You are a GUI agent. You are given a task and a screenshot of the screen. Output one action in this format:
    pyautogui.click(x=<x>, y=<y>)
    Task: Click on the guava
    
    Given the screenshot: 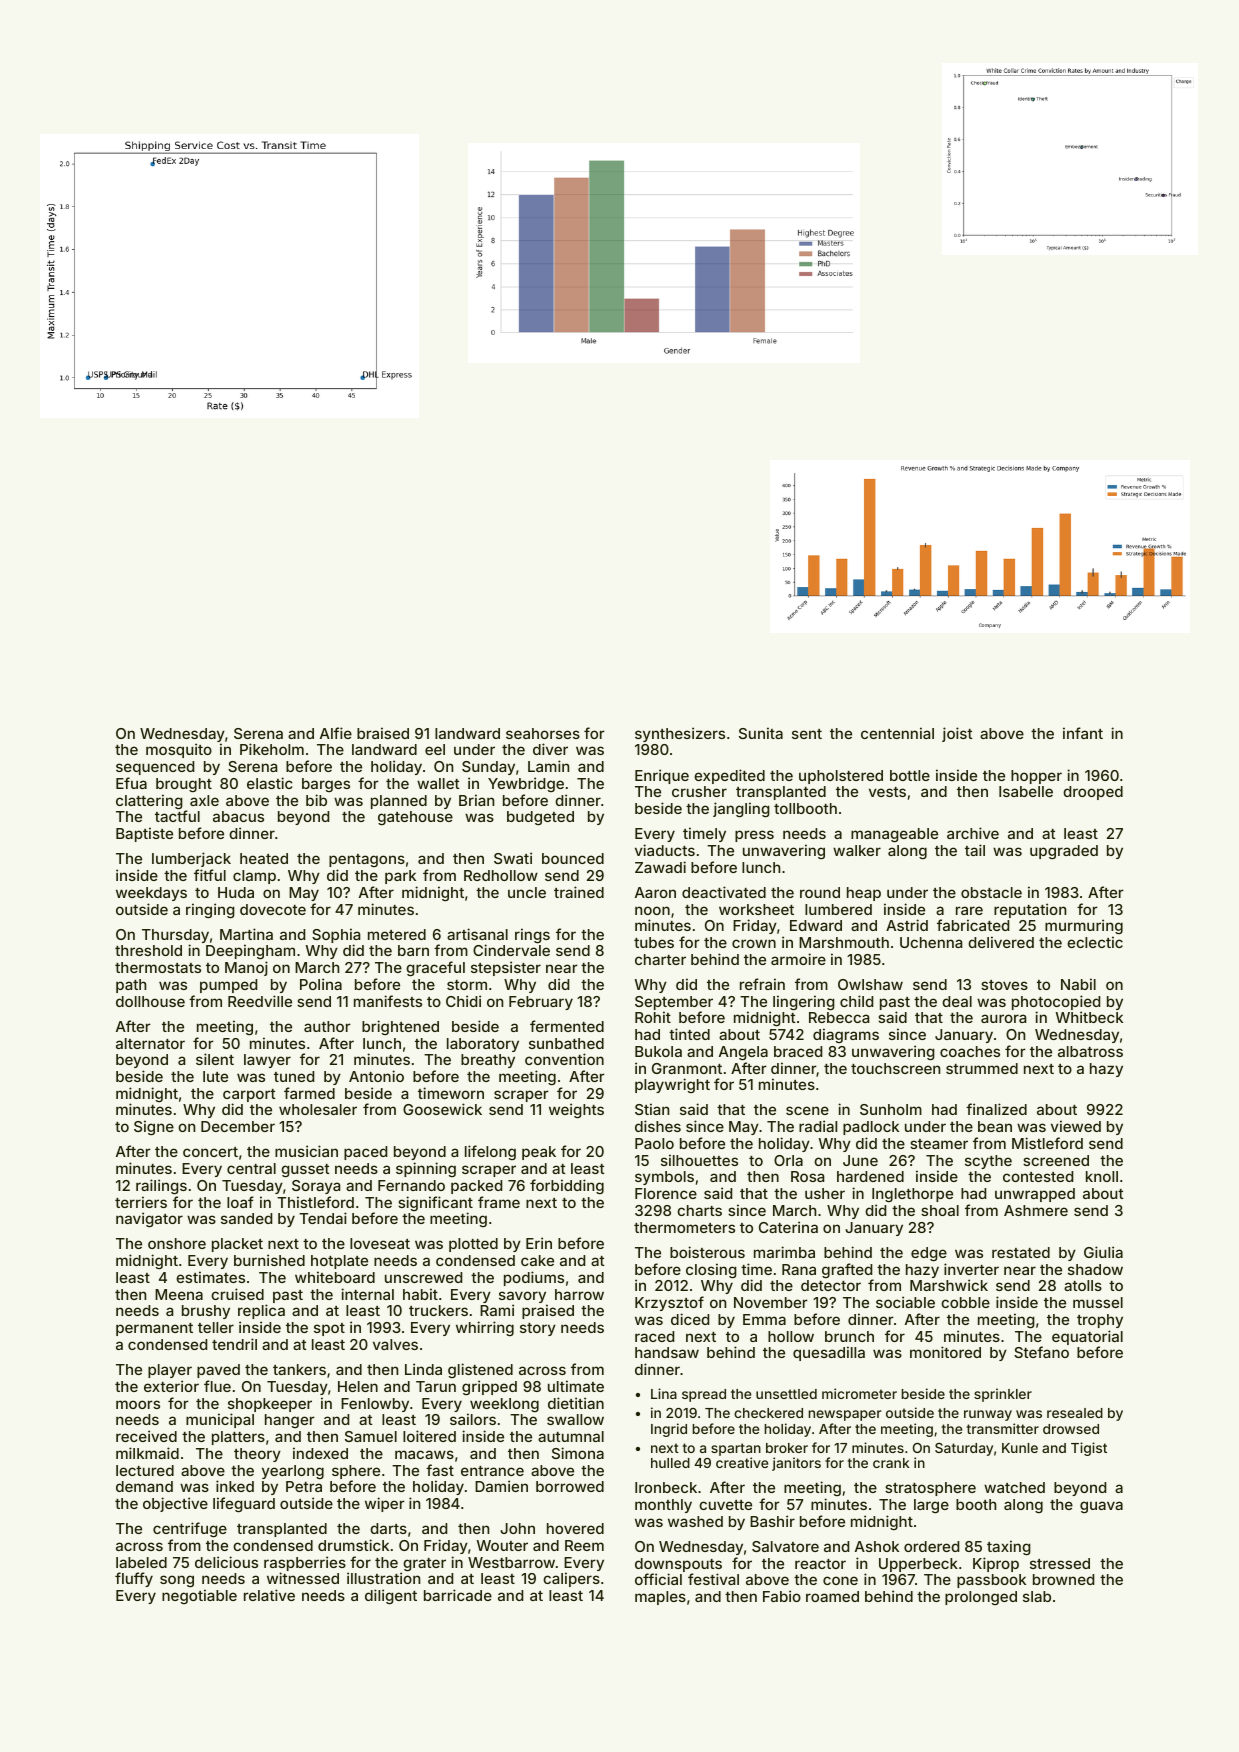 What is the action you would take?
    pyautogui.click(x=1101, y=1507)
